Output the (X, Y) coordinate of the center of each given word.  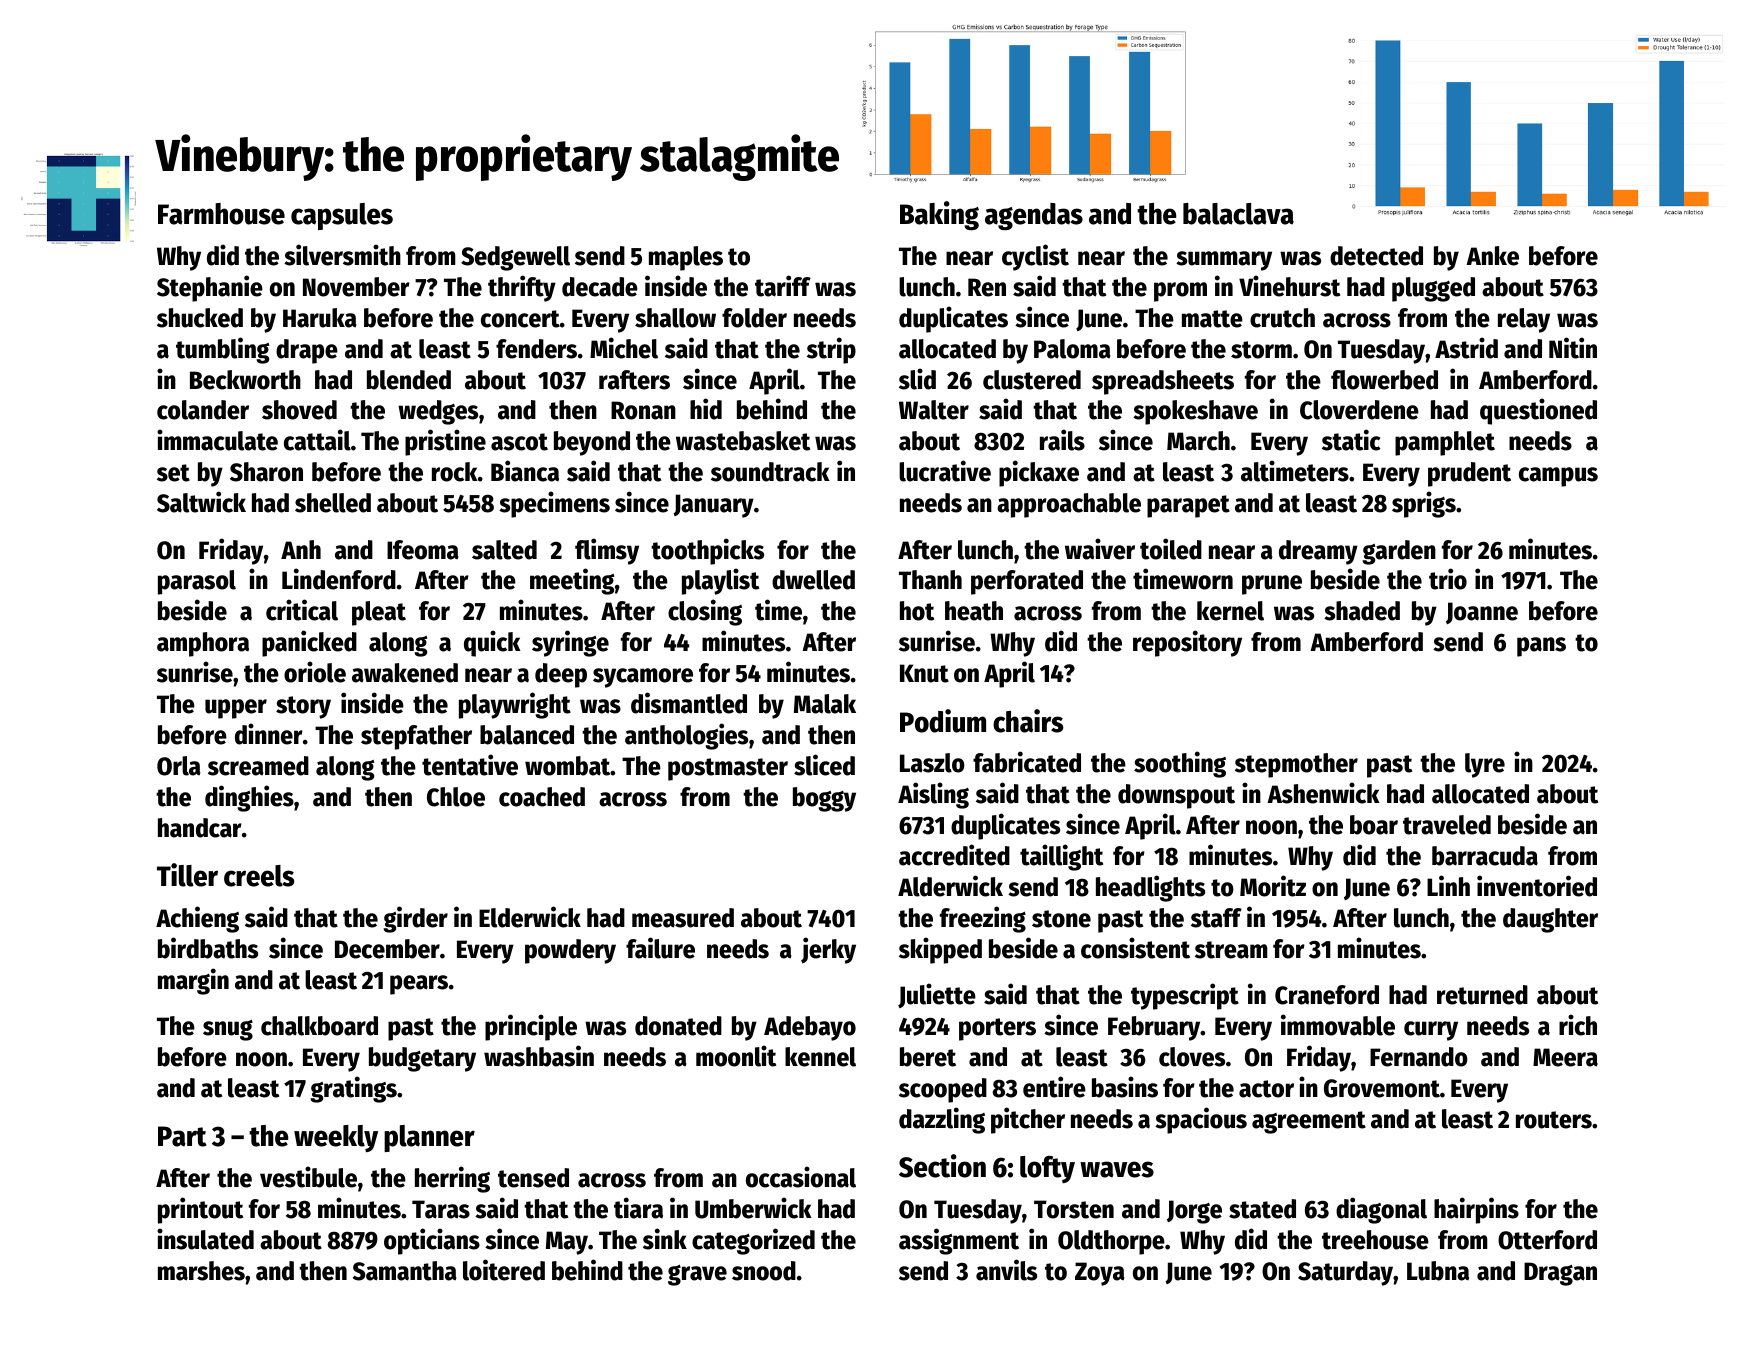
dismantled (689, 703)
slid (917, 379)
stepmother (1296, 765)
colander (203, 410)
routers (1554, 1120)
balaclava (1238, 214)
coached (542, 797)
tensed (533, 1178)
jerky (828, 950)
